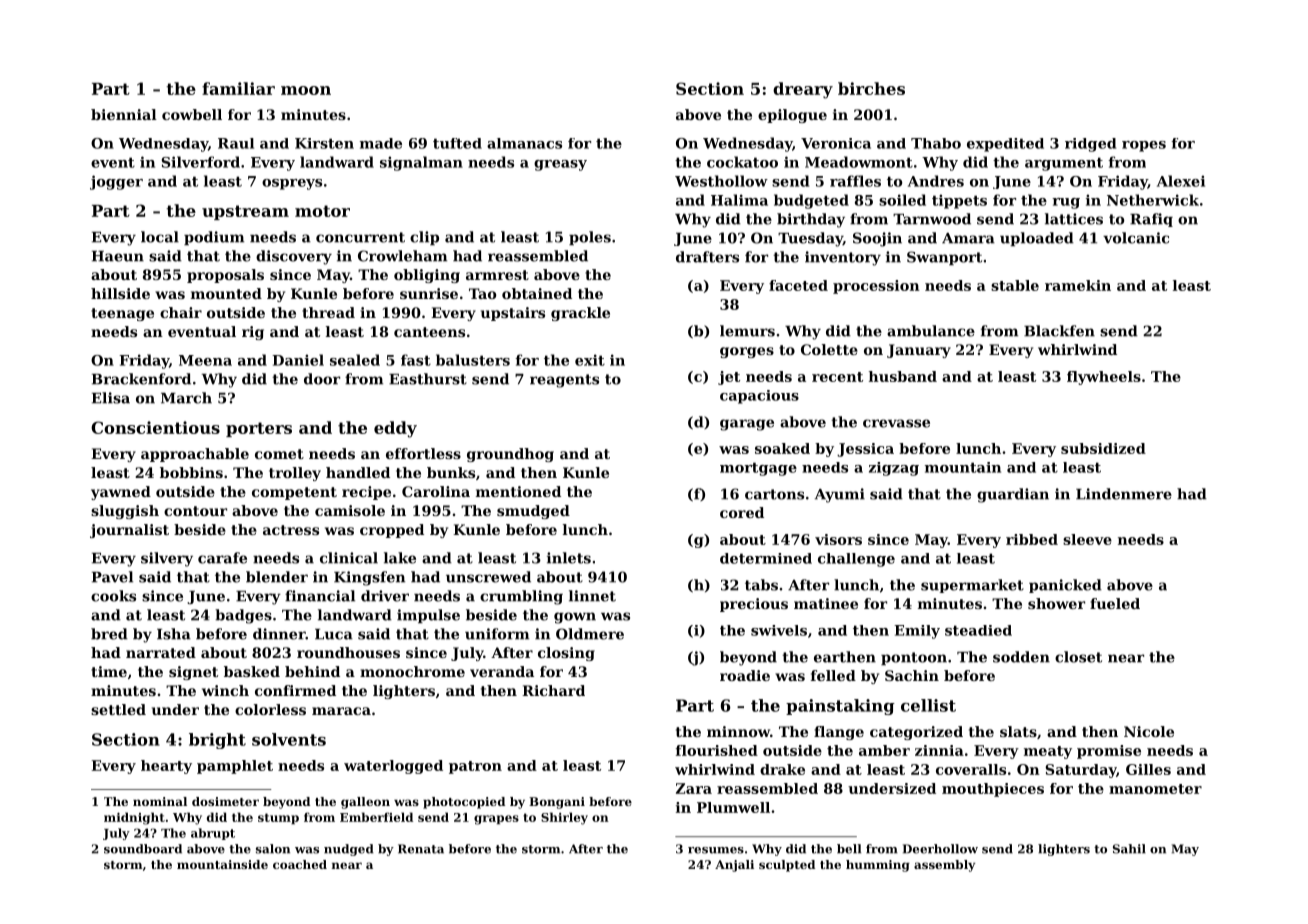 This page has width=1308, height=924. I want to click on birches, so click(871, 88).
